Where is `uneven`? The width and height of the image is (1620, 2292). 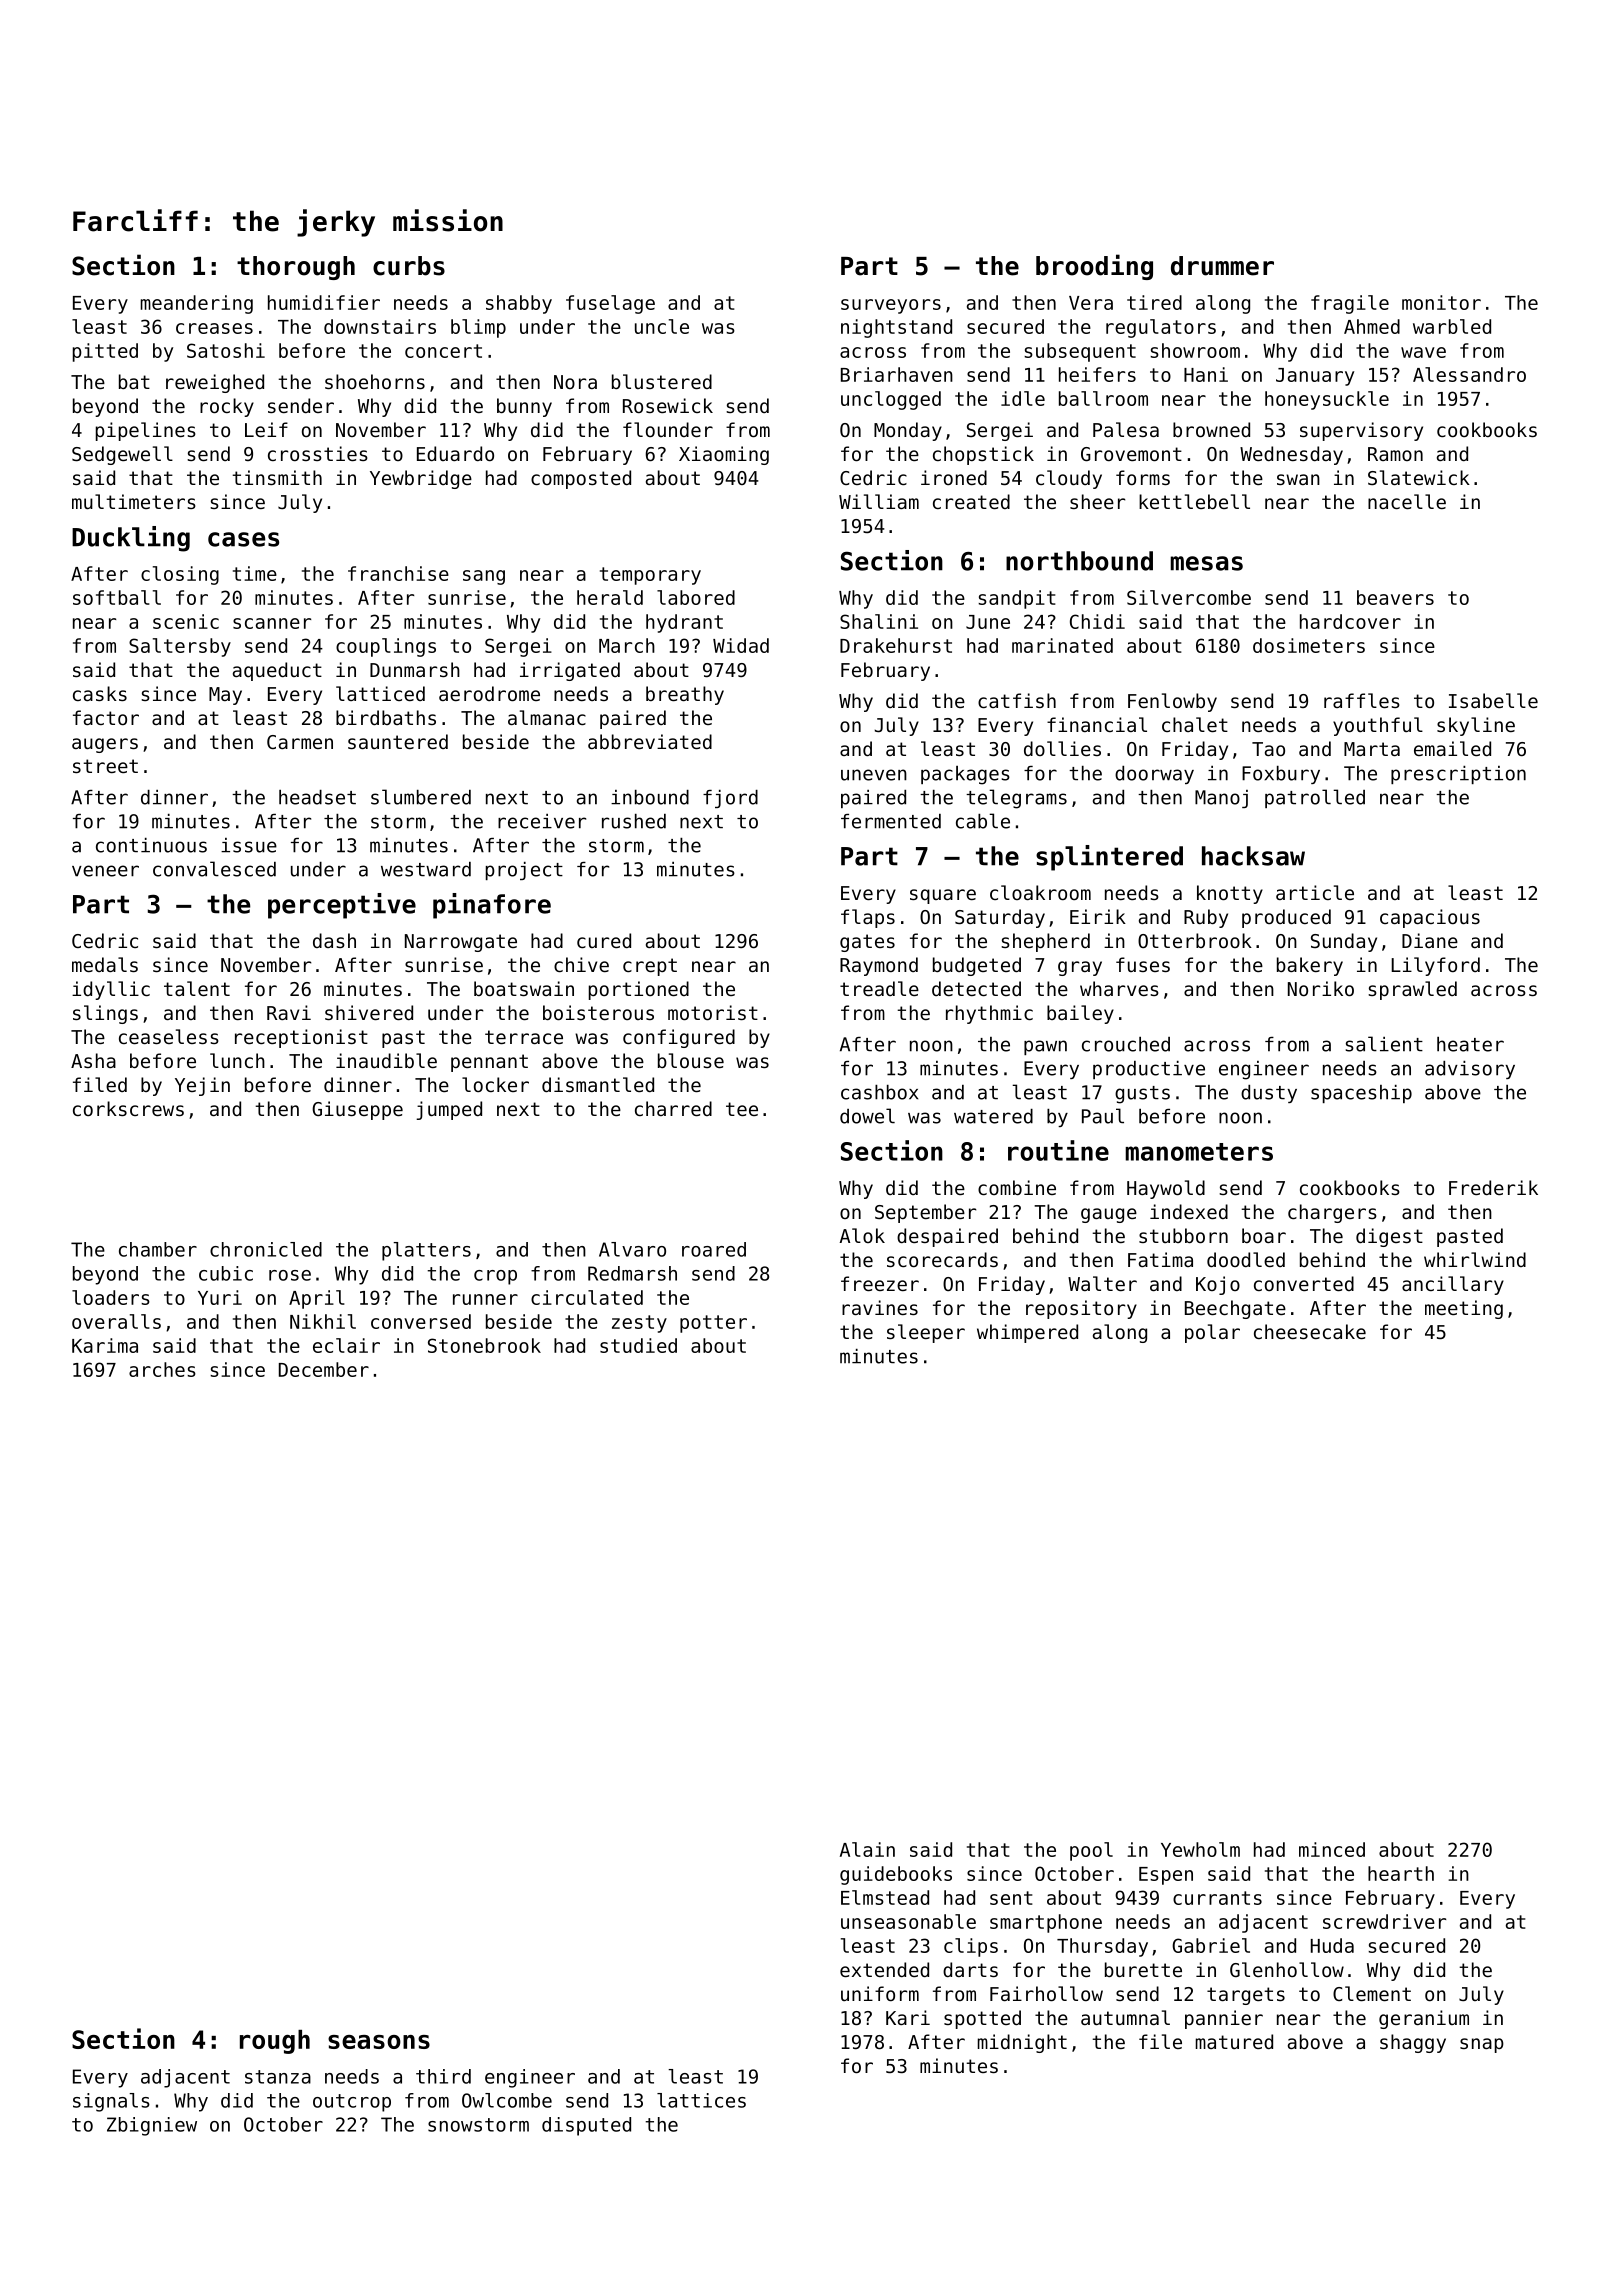 uneven is located at coordinates (874, 775).
